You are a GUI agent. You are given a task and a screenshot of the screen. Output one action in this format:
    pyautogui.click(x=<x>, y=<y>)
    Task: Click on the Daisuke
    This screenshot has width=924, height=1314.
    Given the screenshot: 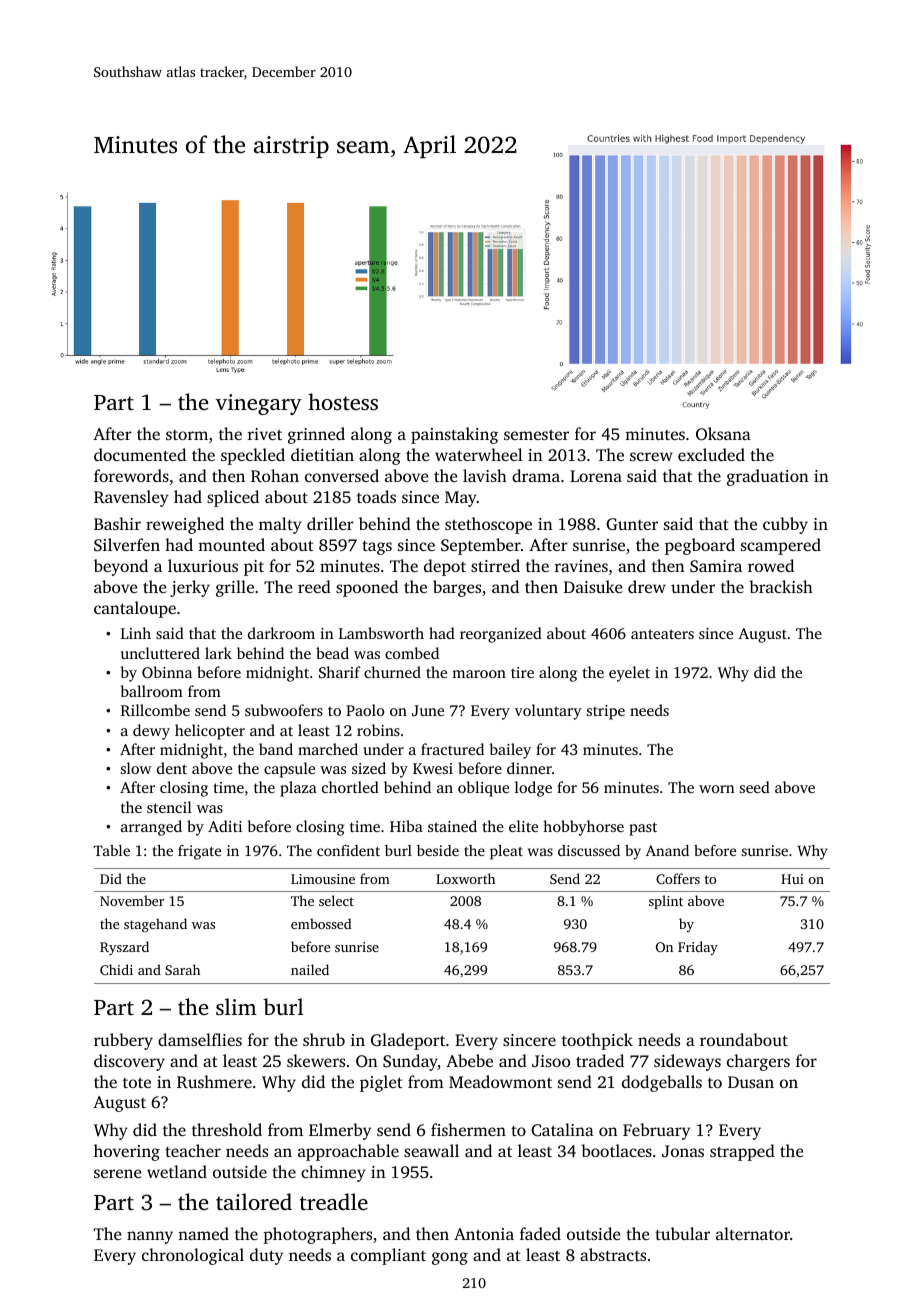 What is the action you would take?
    pyautogui.click(x=593, y=586)
